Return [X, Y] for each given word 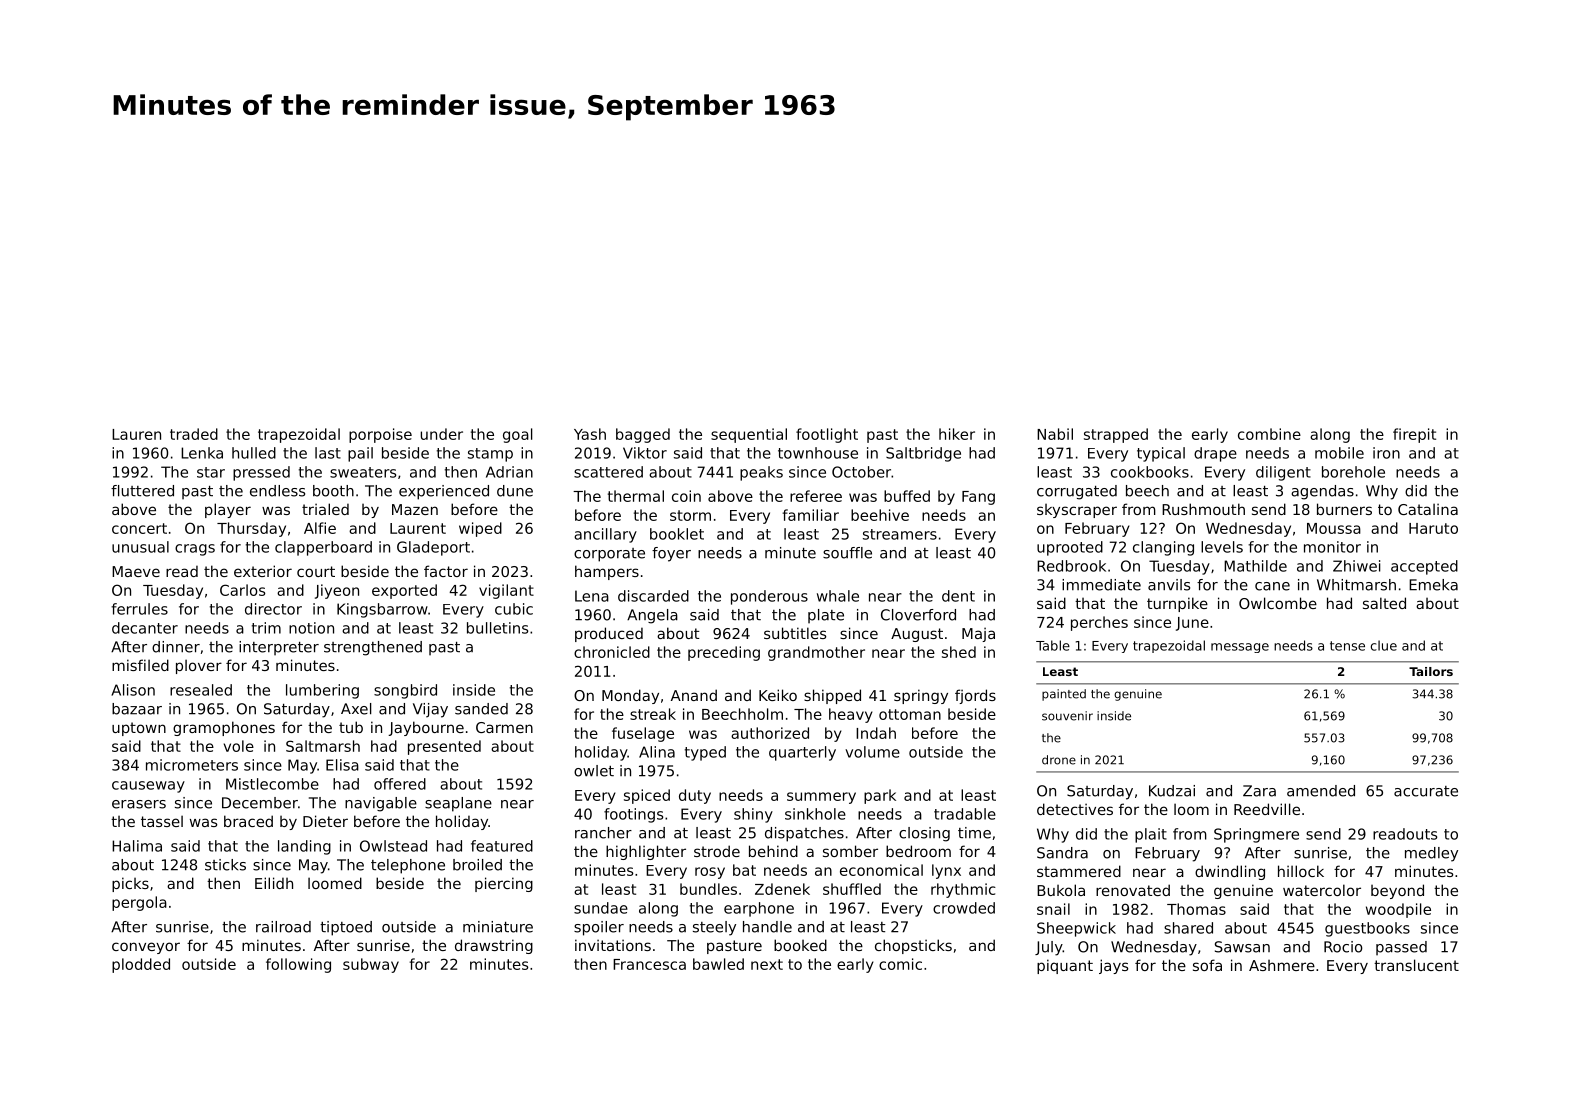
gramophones [224, 728]
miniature [498, 927]
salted [1384, 603]
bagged [643, 435]
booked [800, 945]
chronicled [612, 652]
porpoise [380, 435]
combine [1269, 434]
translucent [1416, 965]
